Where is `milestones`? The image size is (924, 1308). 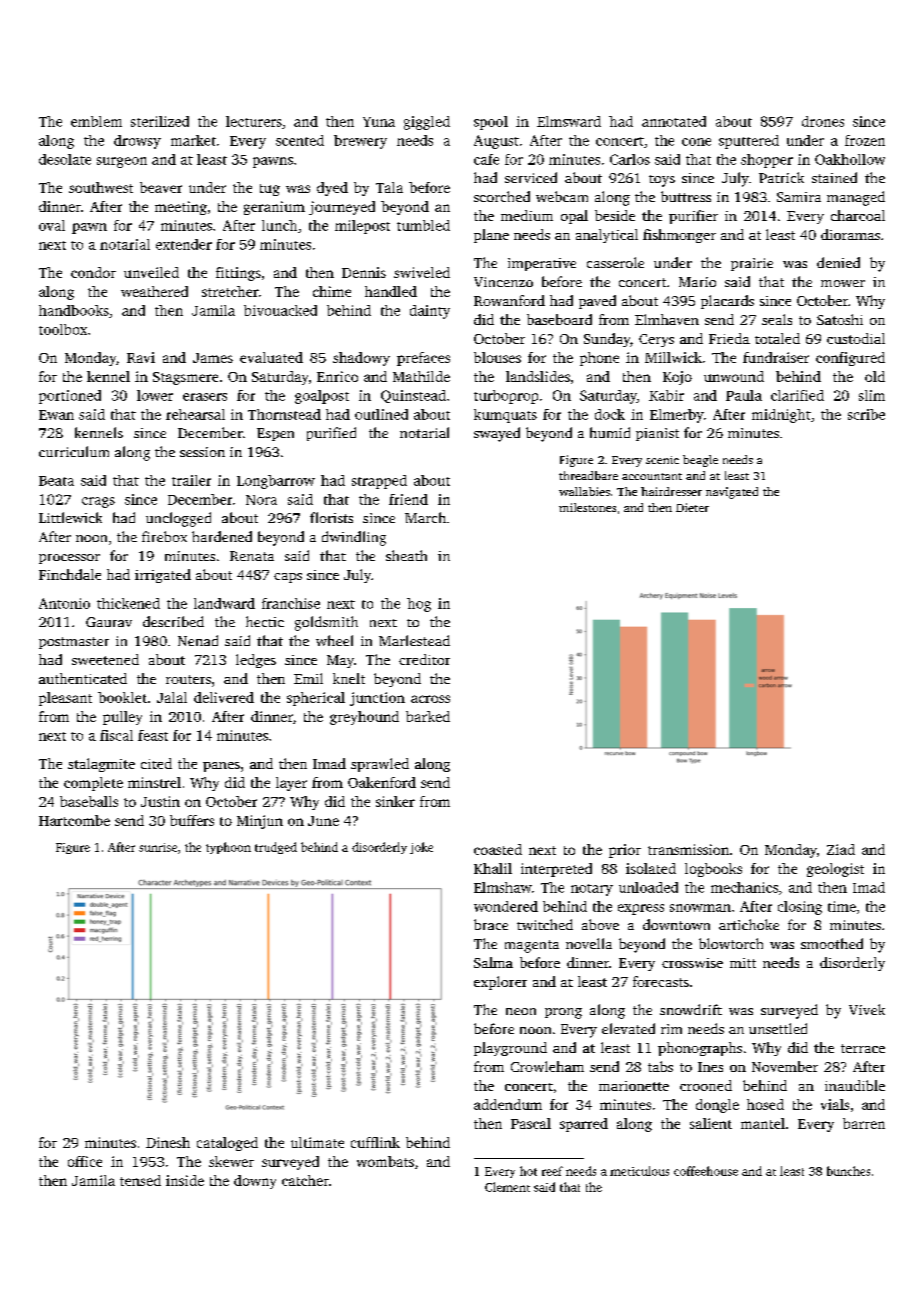
milestones is located at coordinates (587, 507).
